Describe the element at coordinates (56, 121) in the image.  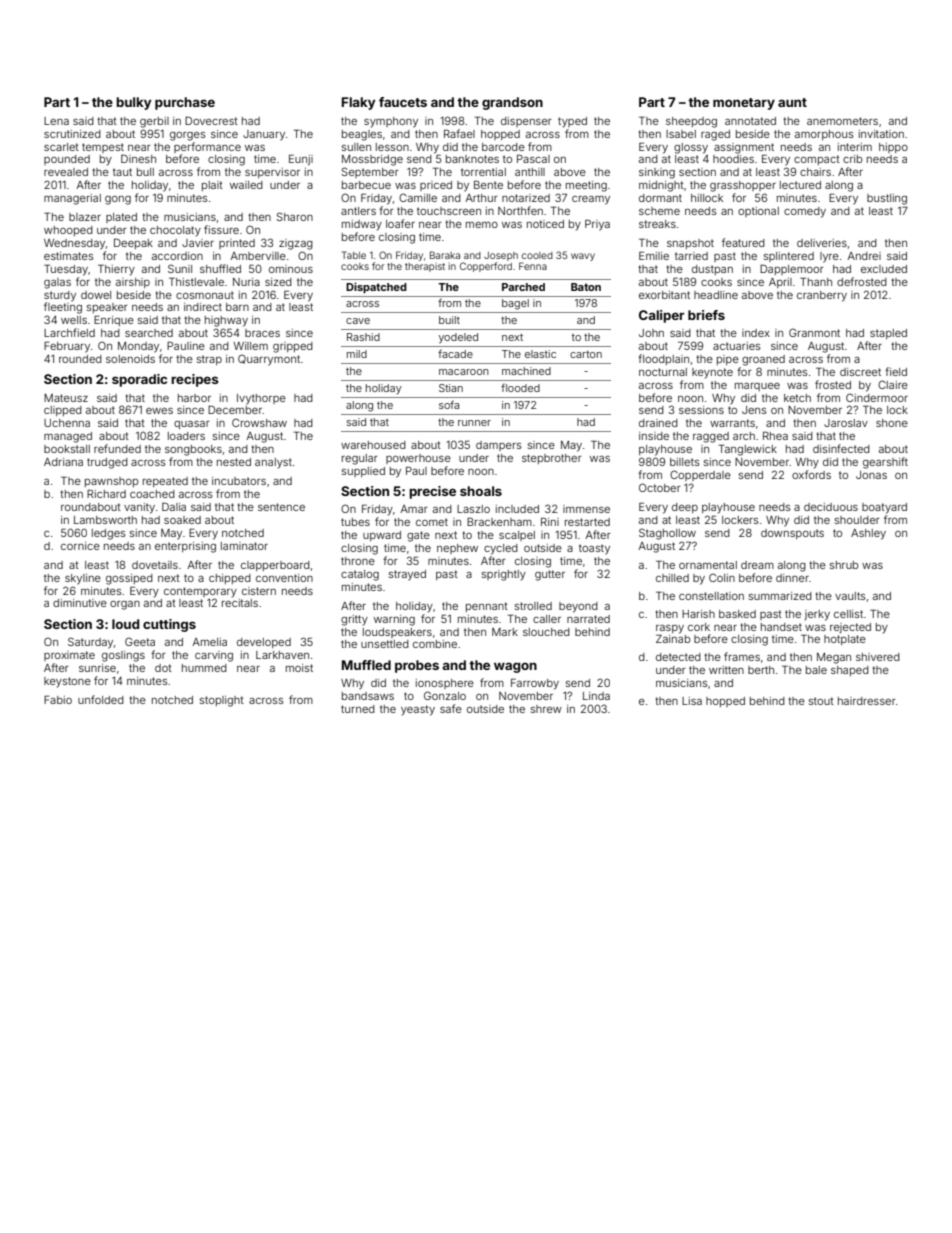
I see `Lena` at that location.
